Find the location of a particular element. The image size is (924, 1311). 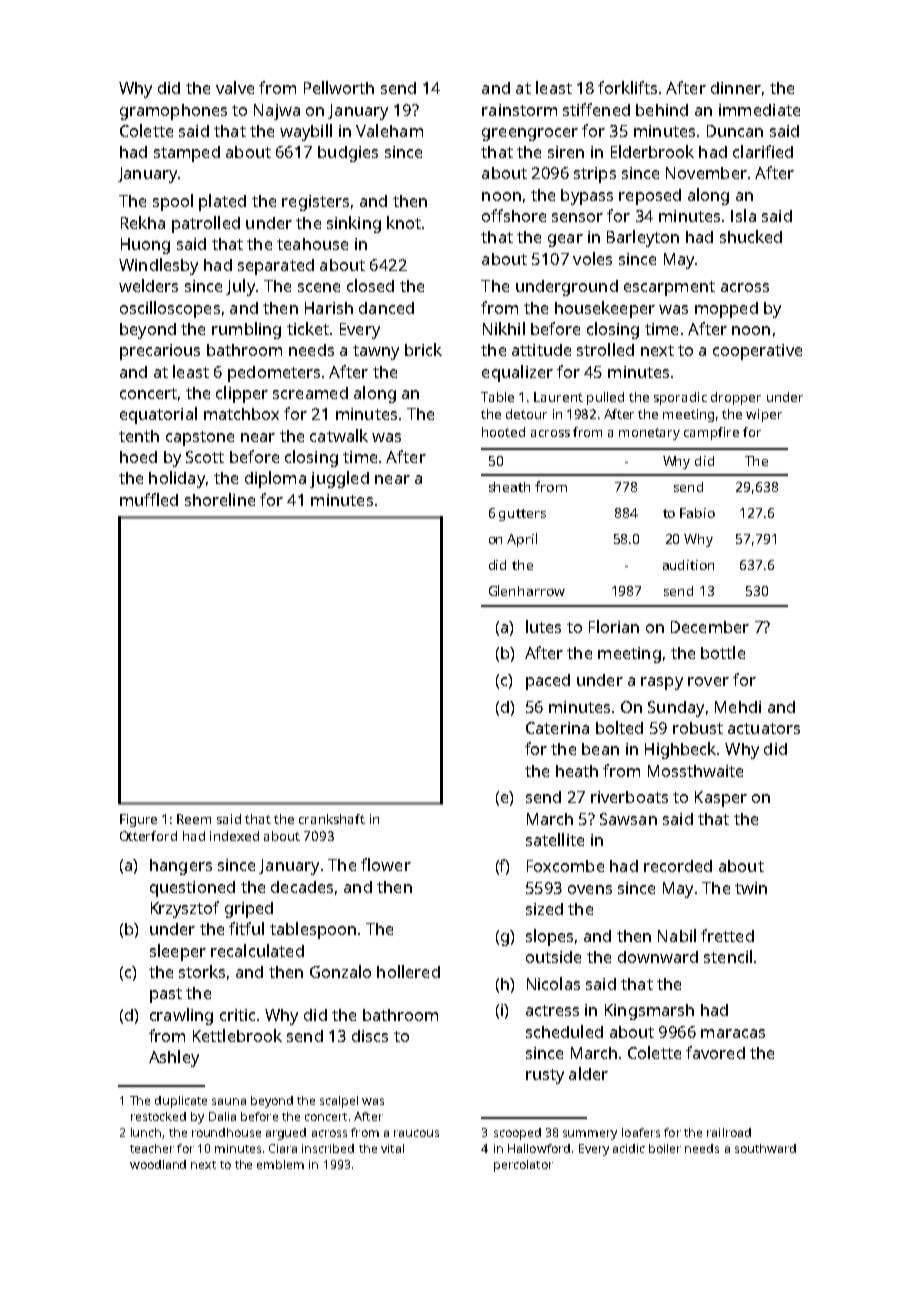

valve is located at coordinates (235, 87).
